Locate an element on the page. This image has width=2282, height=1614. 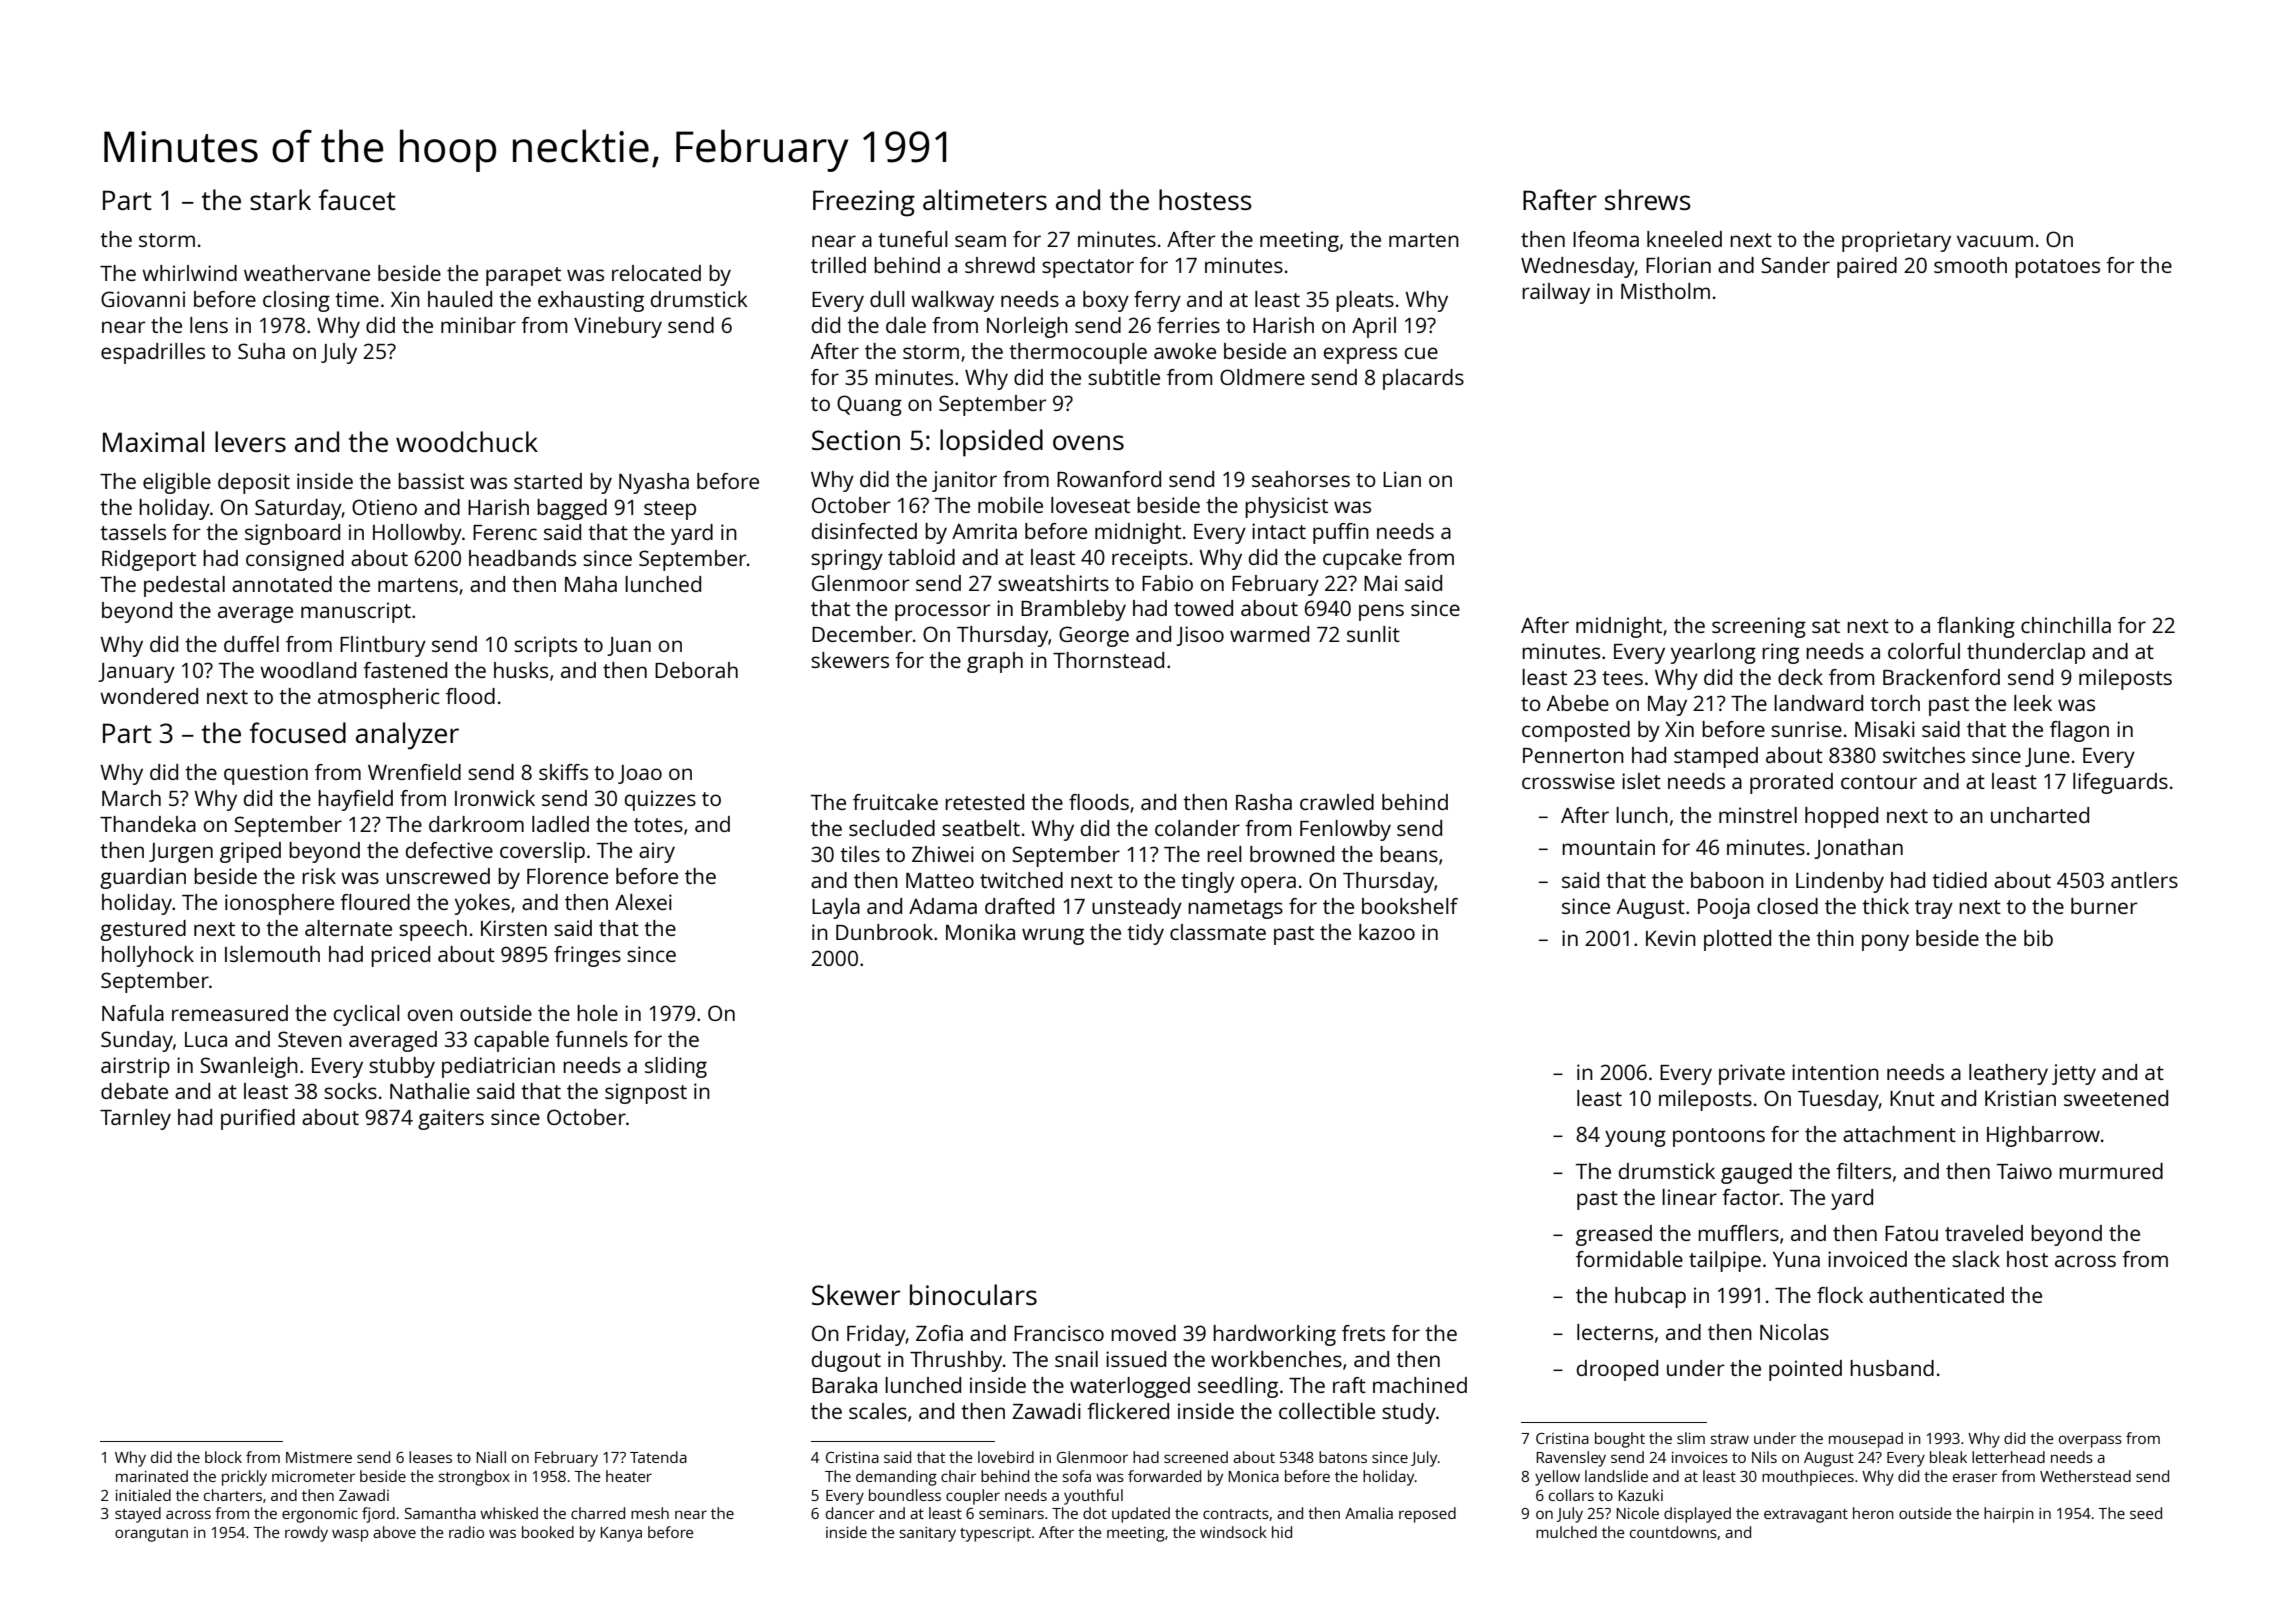
shrews is located at coordinates (1648, 199).
